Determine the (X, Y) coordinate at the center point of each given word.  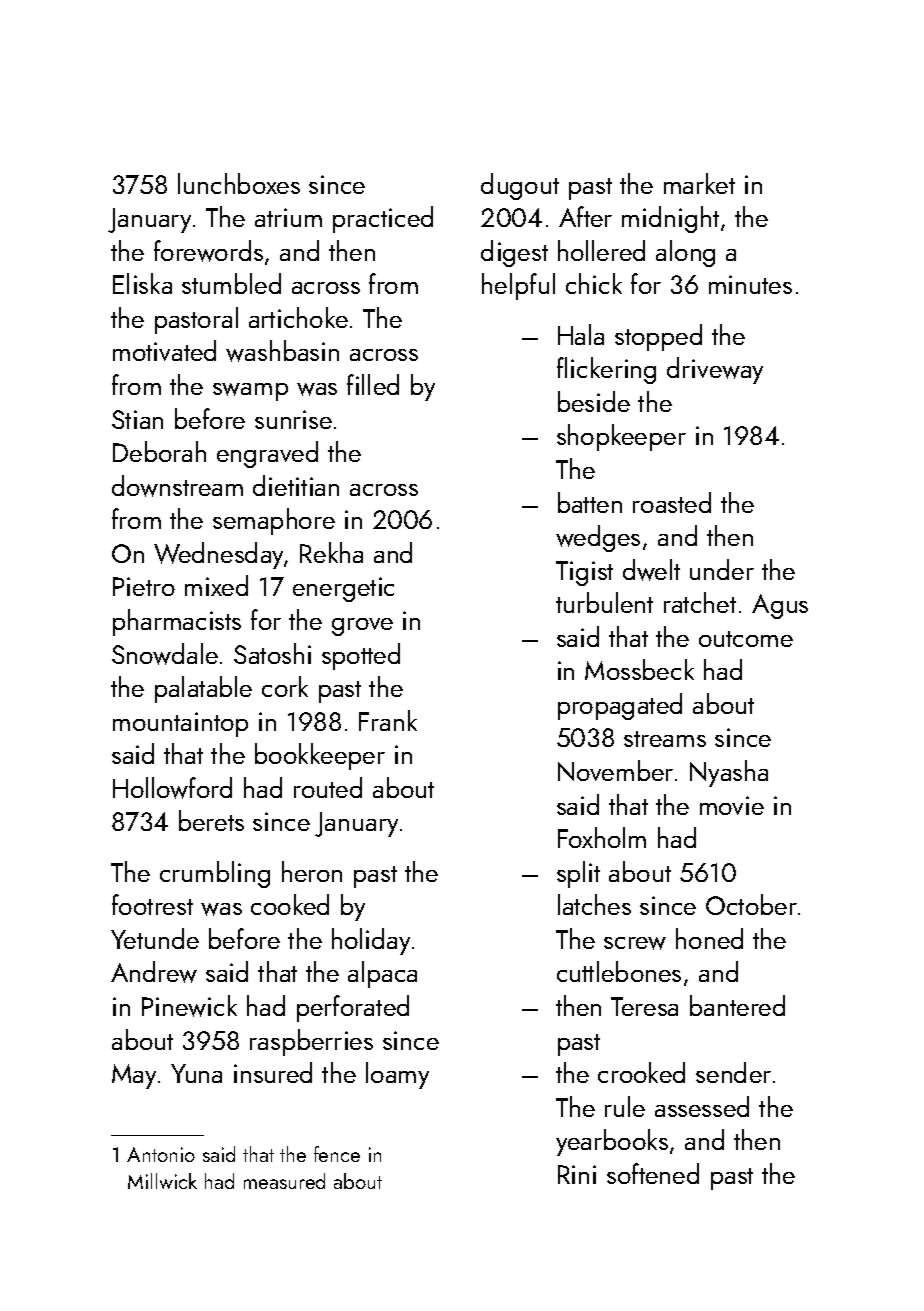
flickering (606, 370)
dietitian (296, 485)
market (699, 183)
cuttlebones (619, 971)
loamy (397, 1075)
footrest (152, 904)
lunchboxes (239, 183)
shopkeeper (621, 437)
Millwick (162, 1181)
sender (733, 1072)
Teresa (644, 1006)
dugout (520, 186)
